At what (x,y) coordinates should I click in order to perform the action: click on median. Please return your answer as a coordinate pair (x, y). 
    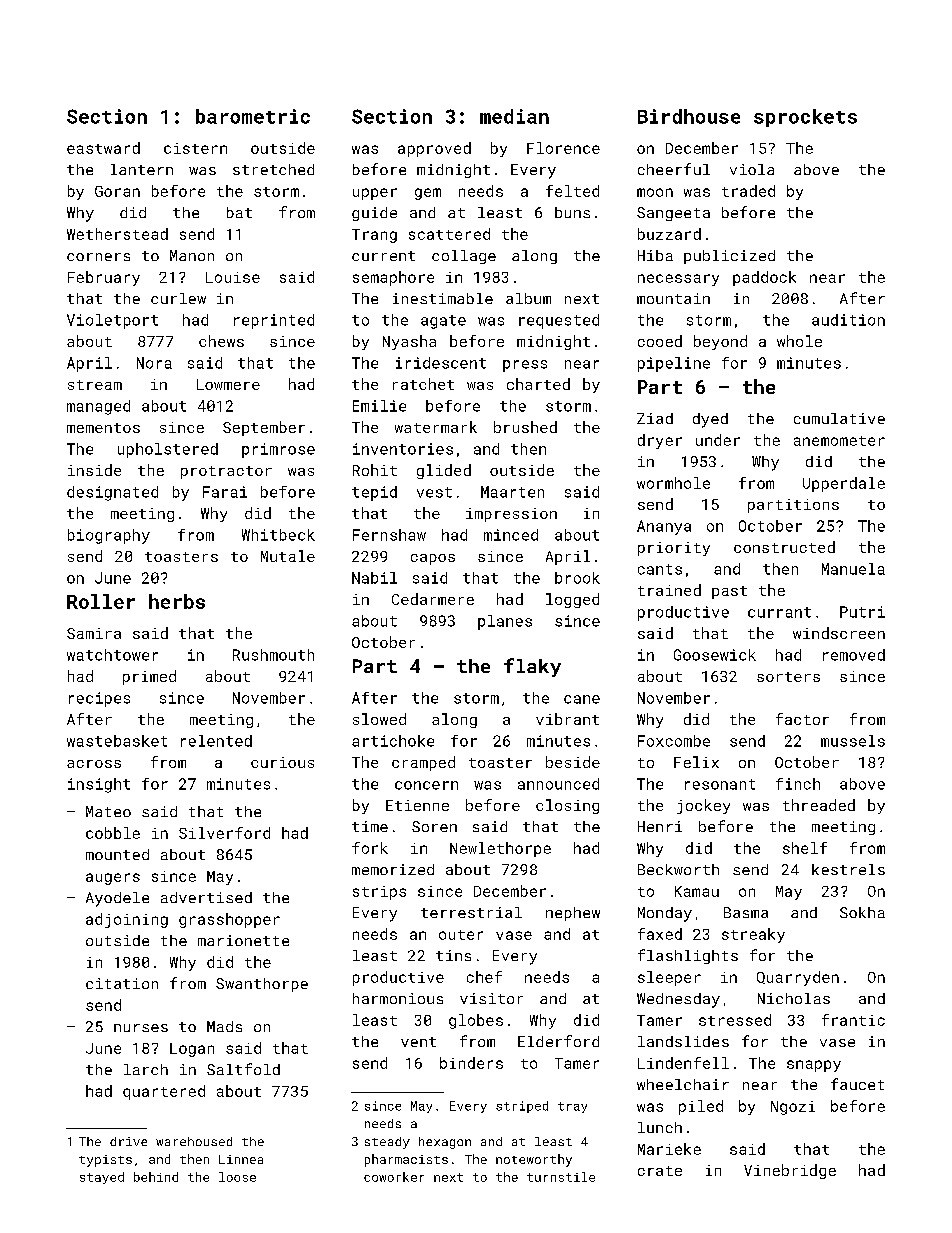
    Looking at the image, I should click on (514, 116).
